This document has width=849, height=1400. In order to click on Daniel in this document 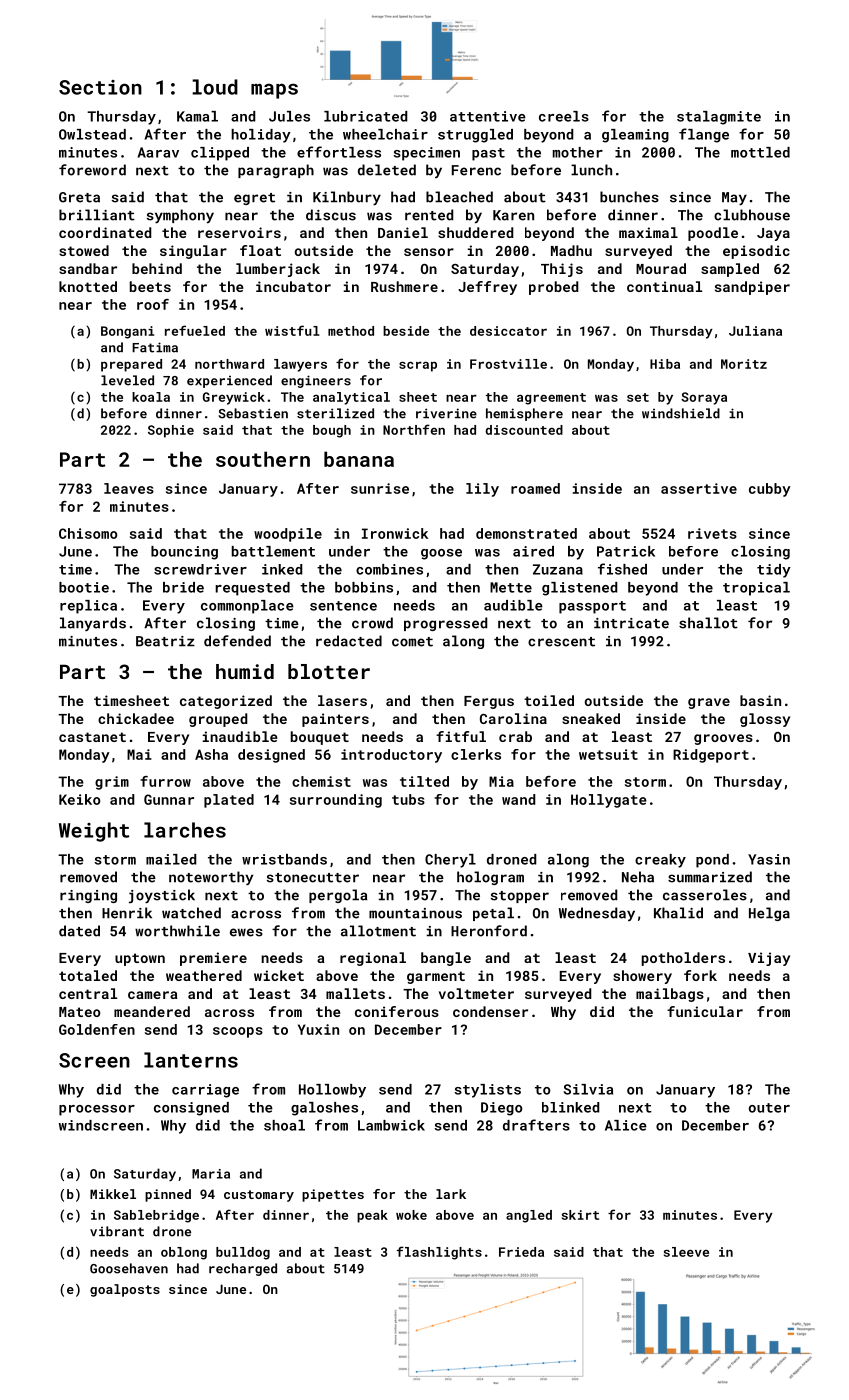, I will do `click(403, 232)`.
